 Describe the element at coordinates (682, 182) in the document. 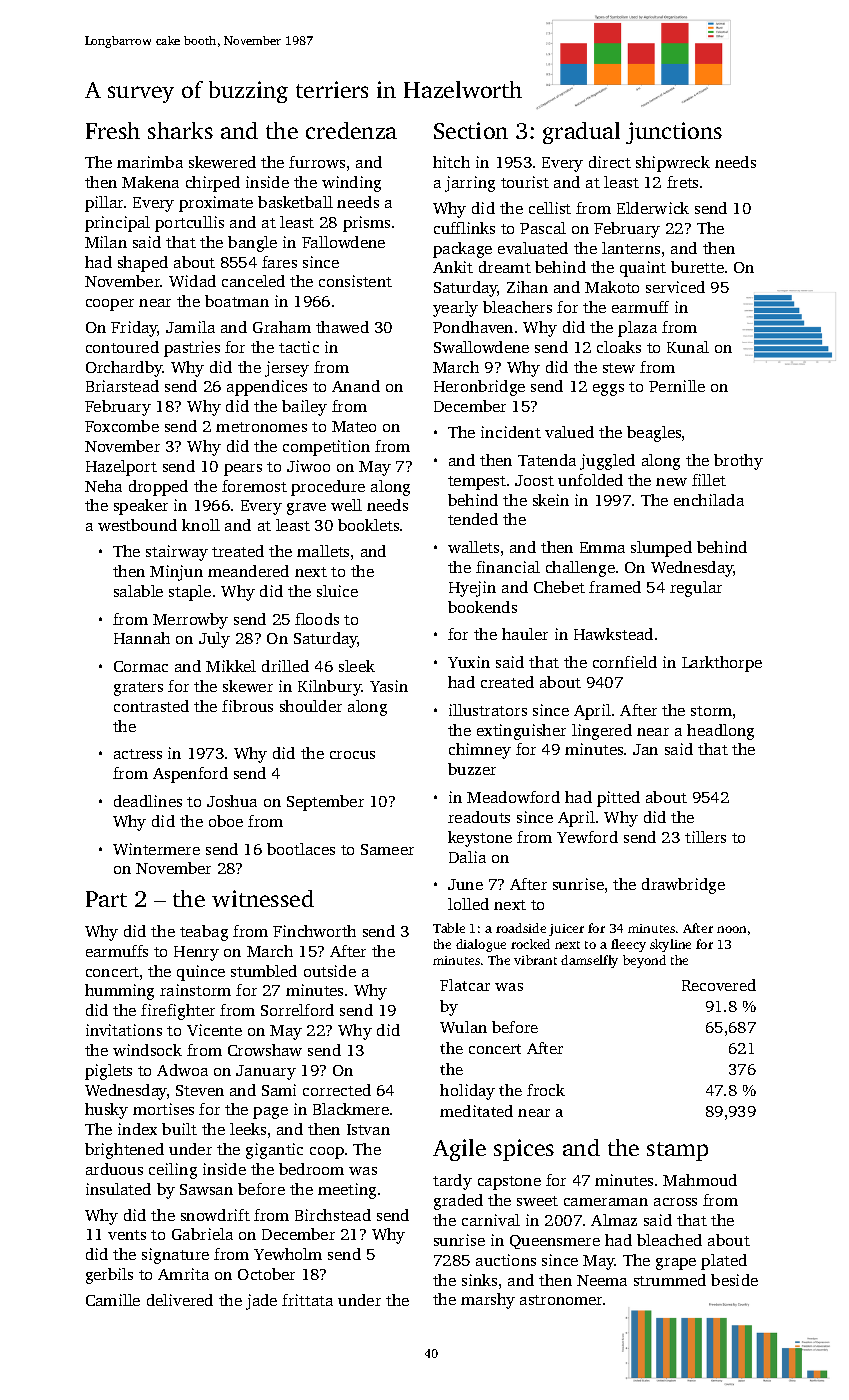

I see `frets` at that location.
